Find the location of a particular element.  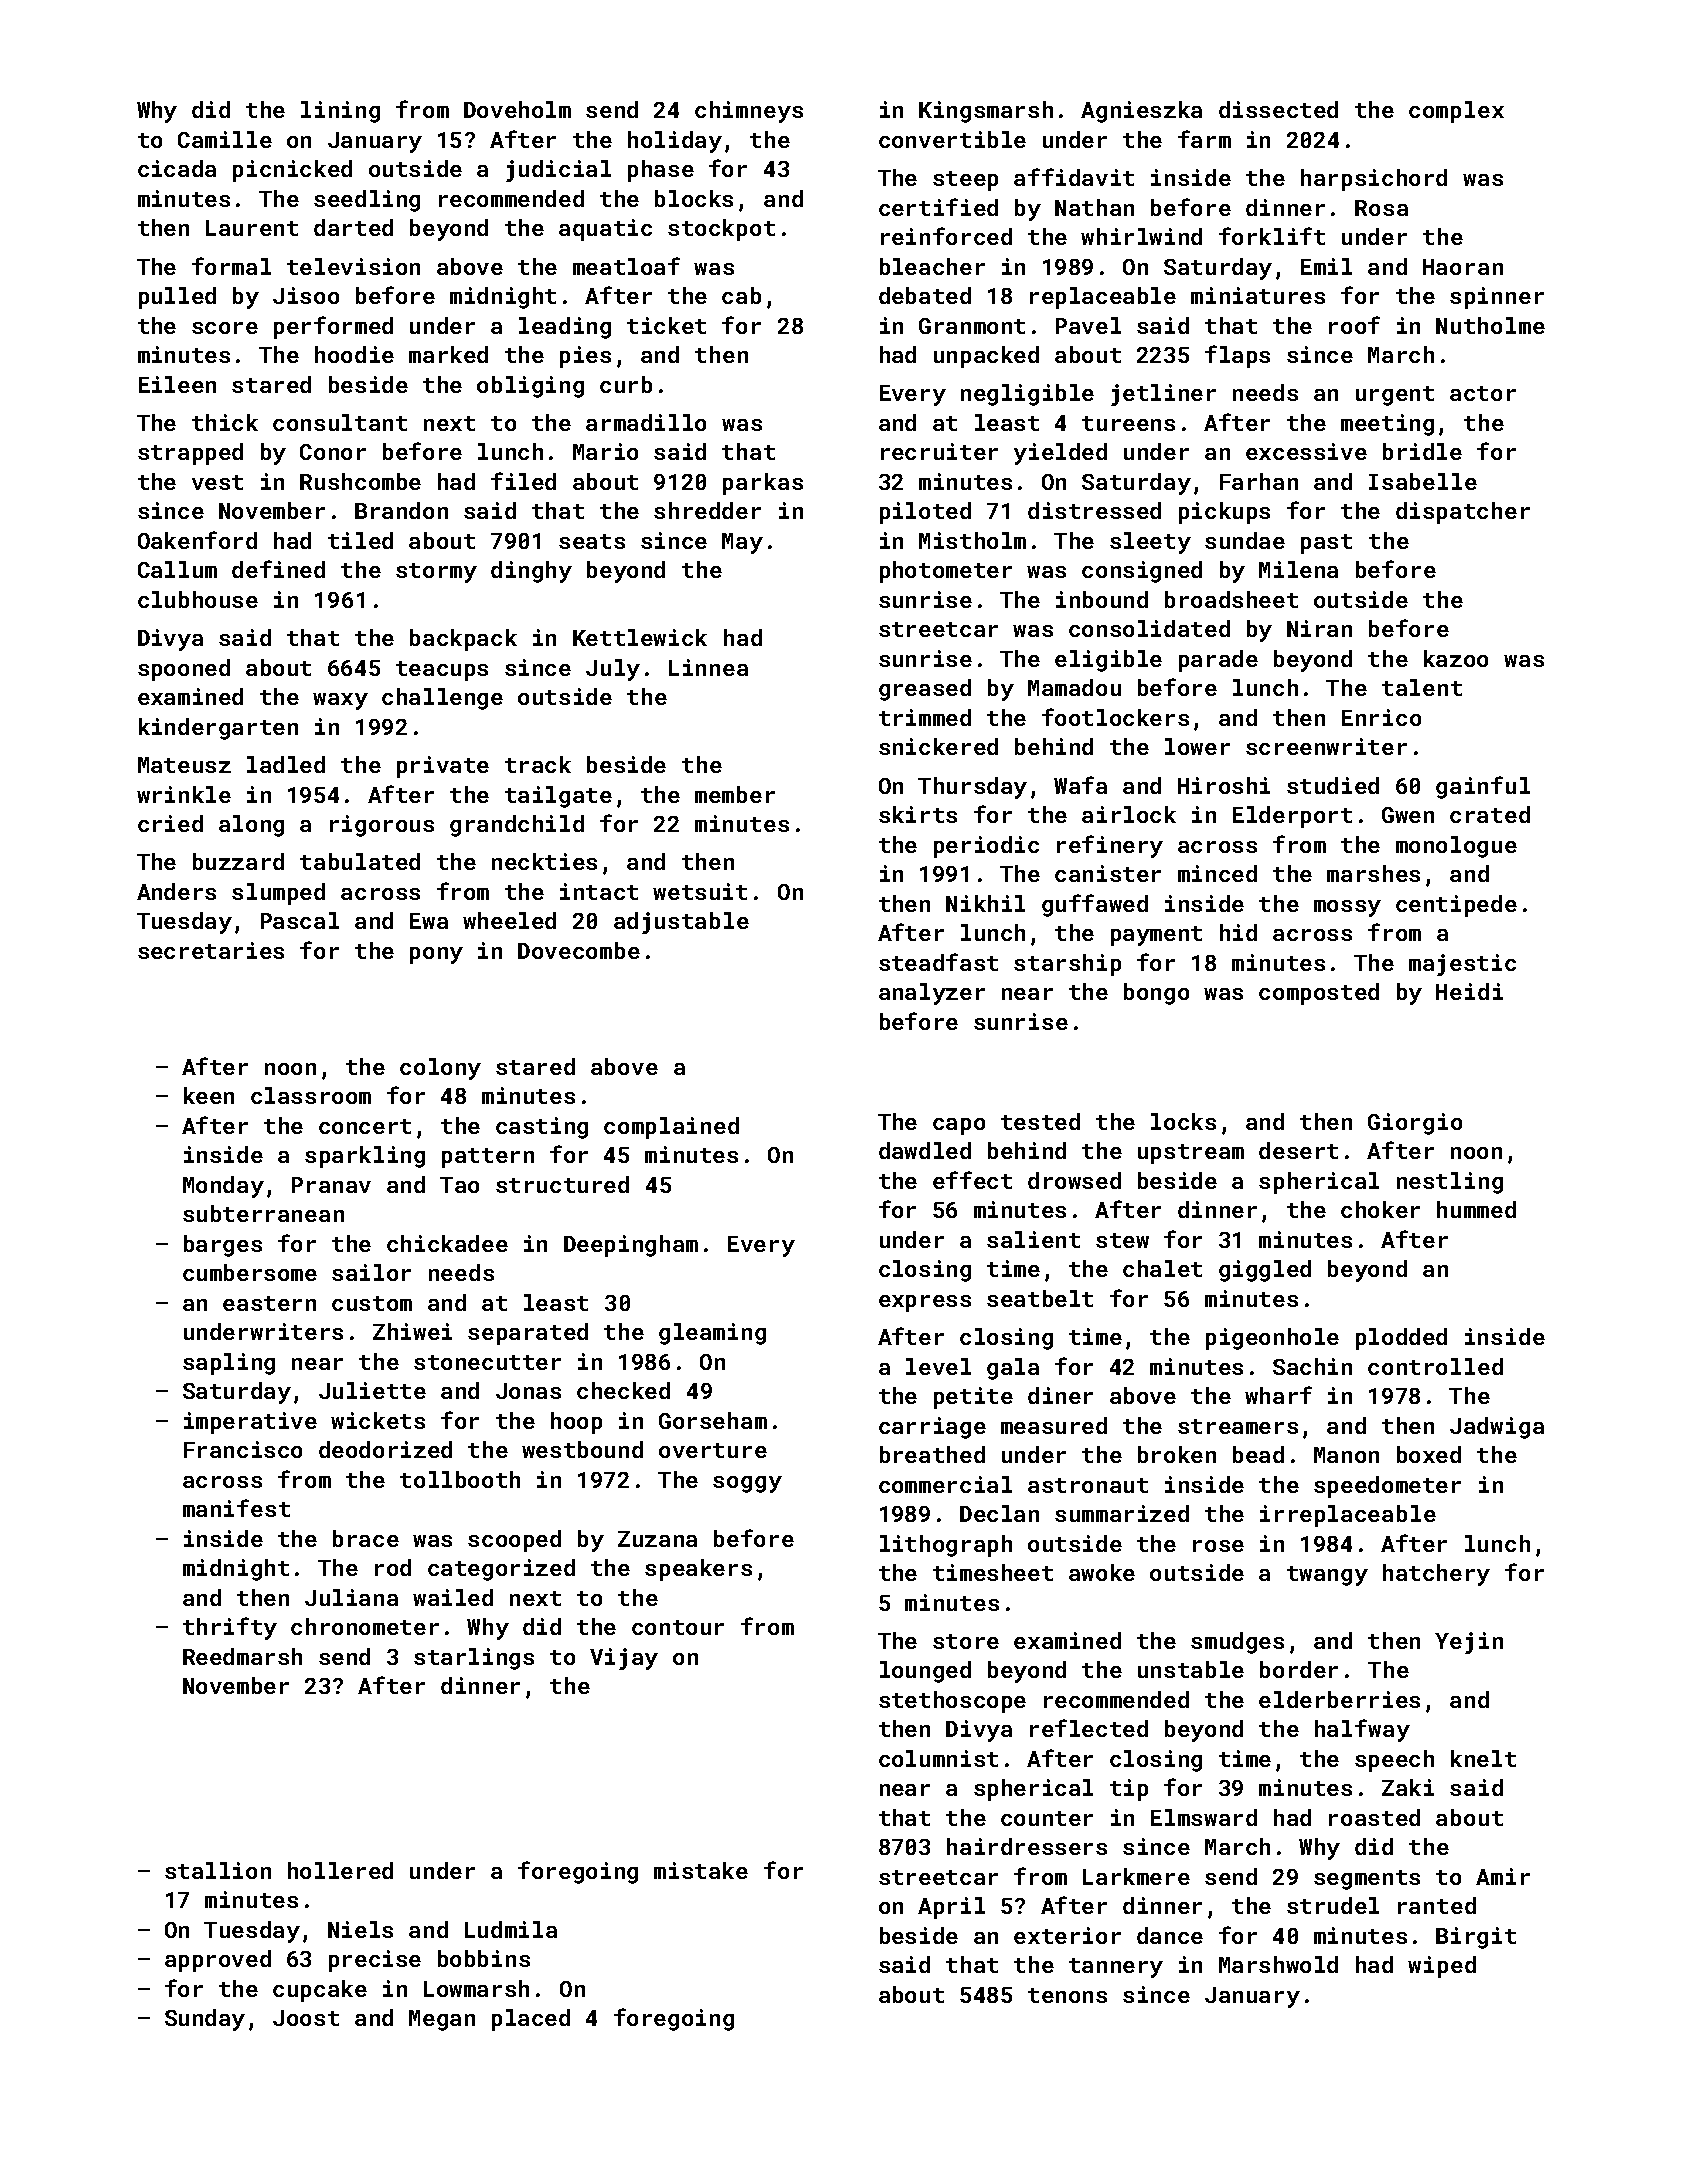

lining is located at coordinates (340, 112).
